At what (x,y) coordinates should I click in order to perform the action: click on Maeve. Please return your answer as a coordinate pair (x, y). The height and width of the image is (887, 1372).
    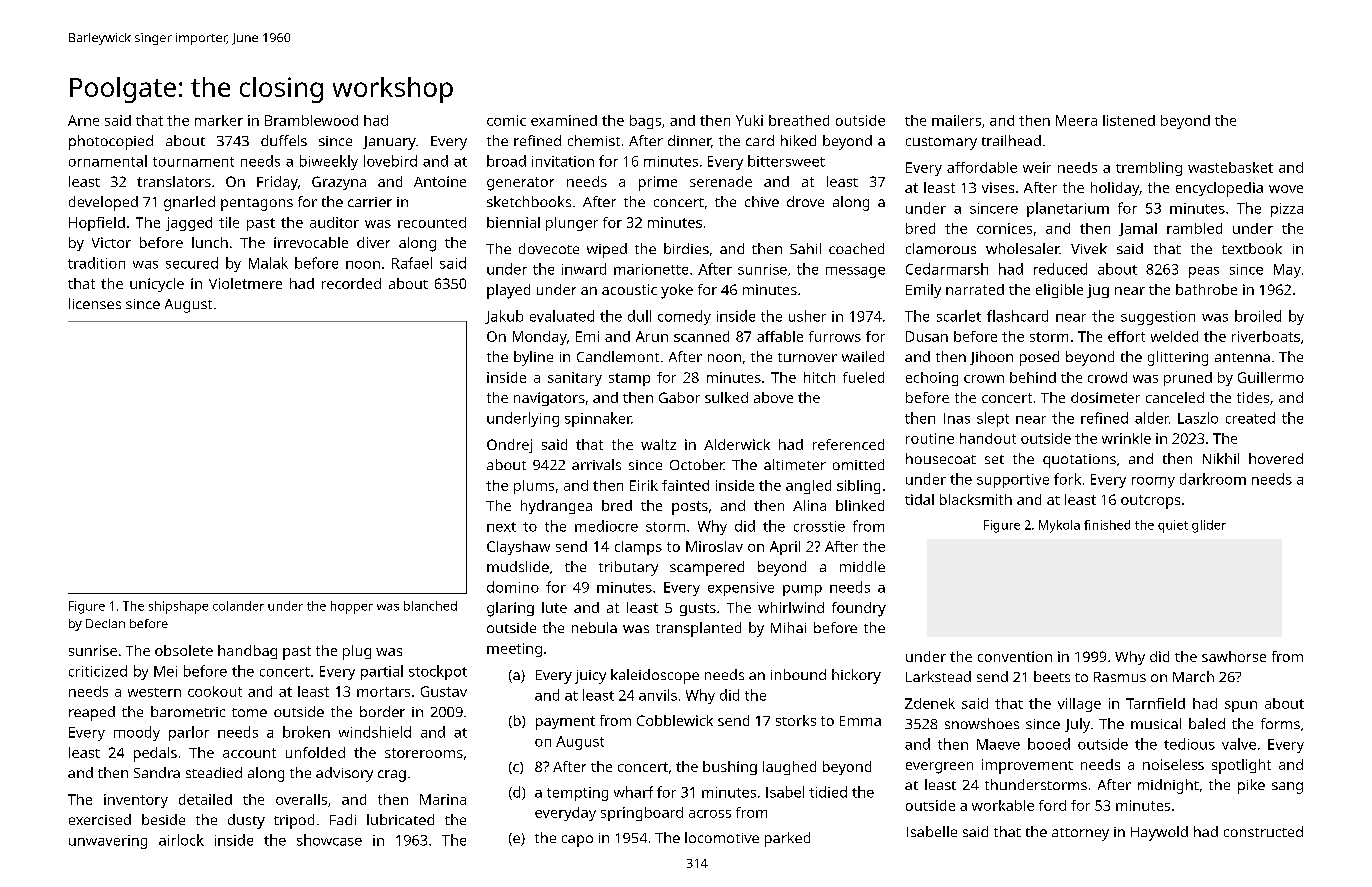
    Looking at the image, I should click on (998, 744).
